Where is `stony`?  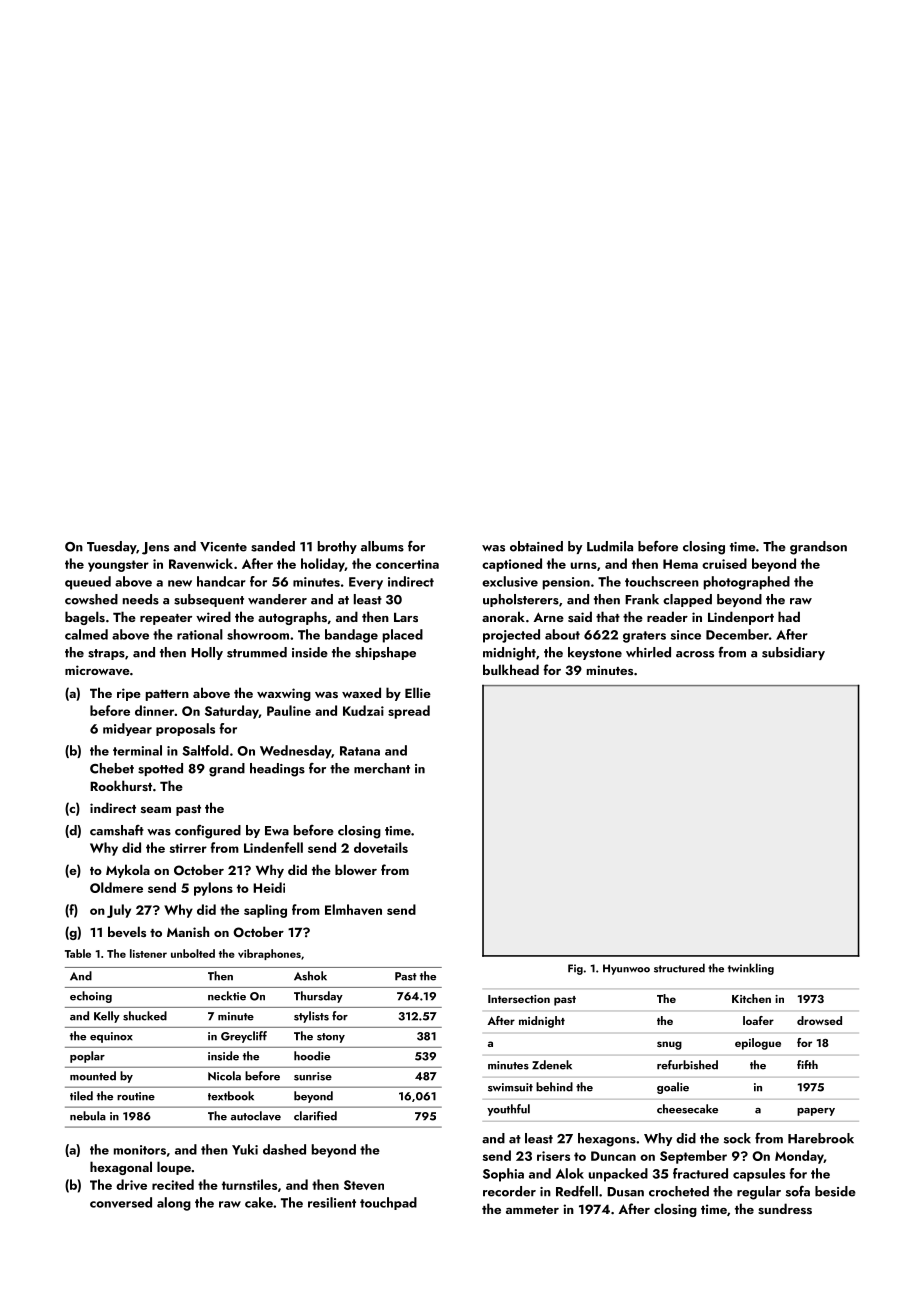
stony is located at coordinates (331, 1038).
